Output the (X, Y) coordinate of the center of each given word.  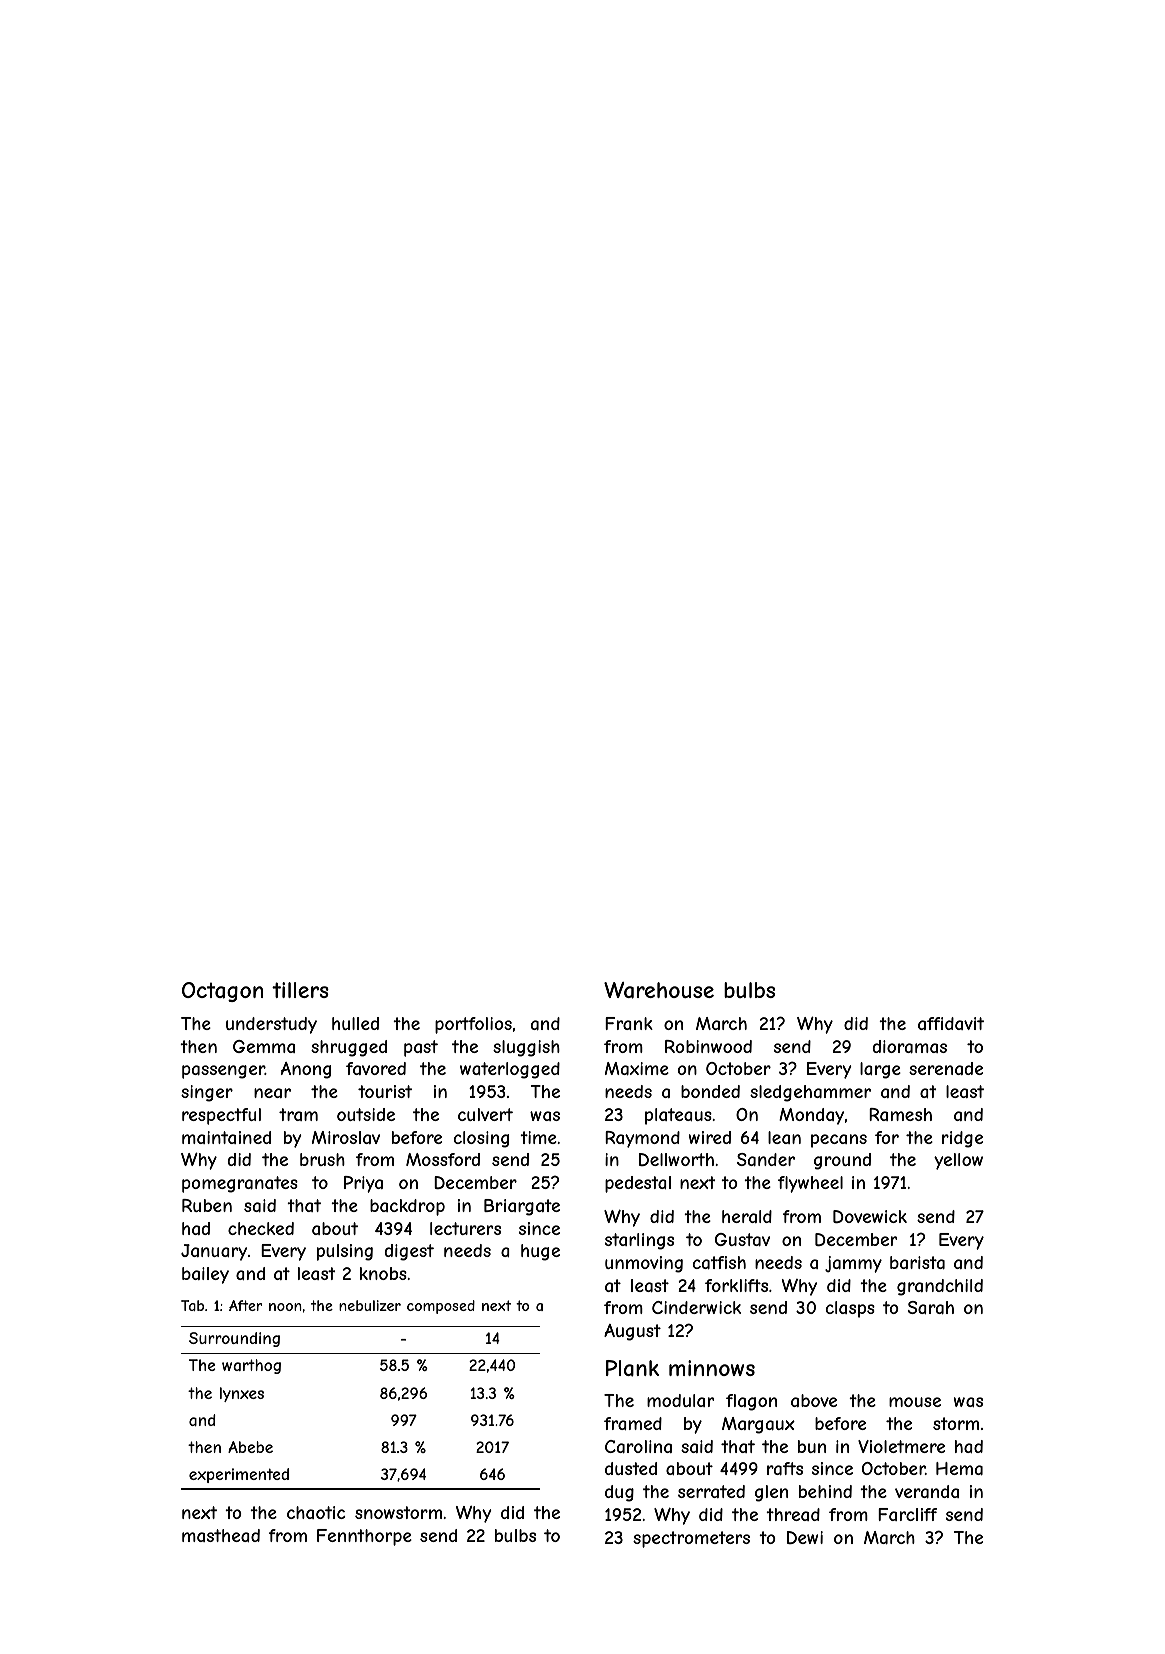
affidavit (951, 1023)
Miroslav (346, 1137)
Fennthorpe (364, 1537)
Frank (629, 1023)
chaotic (316, 1512)
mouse (915, 1402)
